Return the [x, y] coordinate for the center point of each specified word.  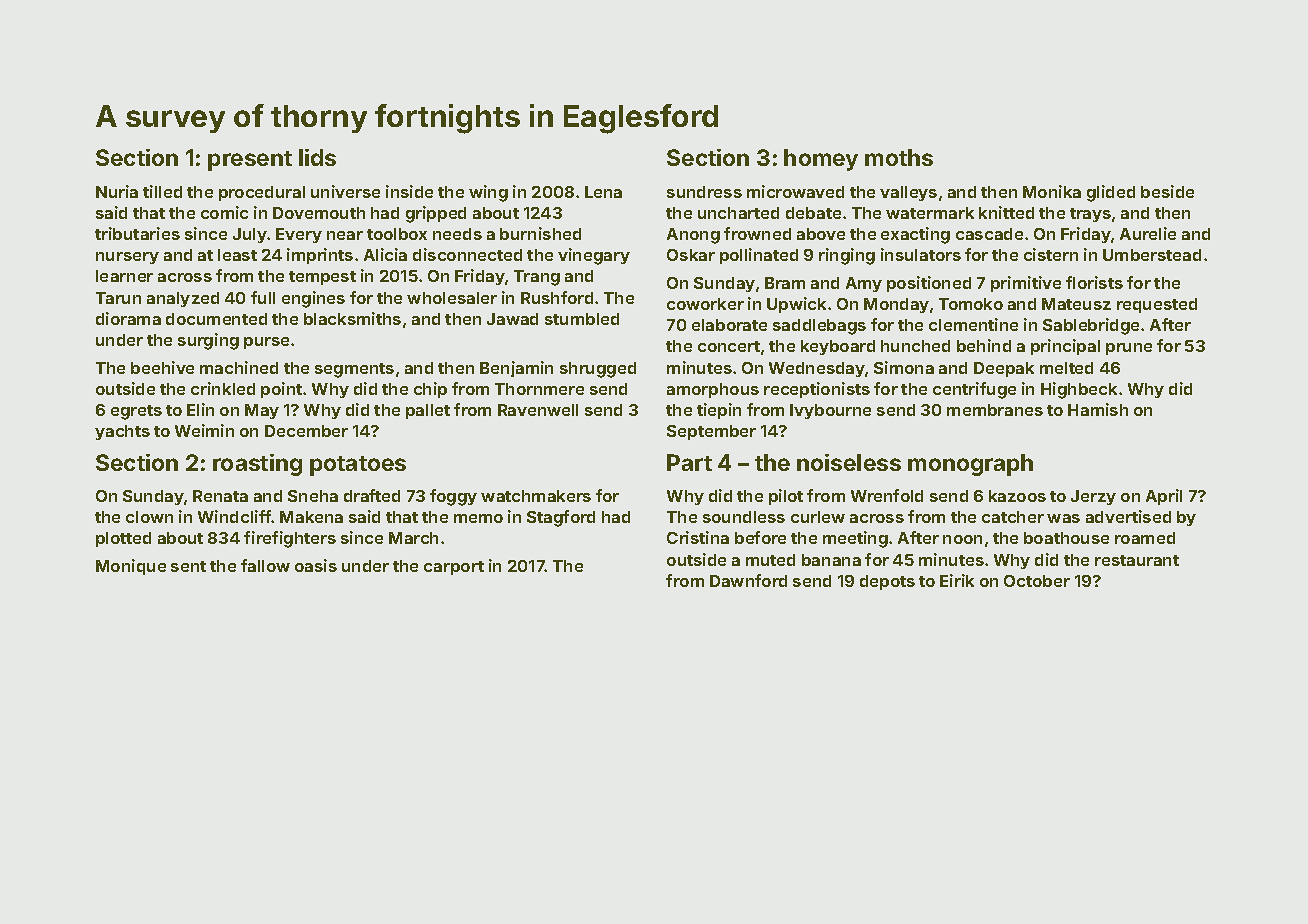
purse [266, 343]
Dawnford [748, 580]
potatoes [358, 466]
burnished [540, 233]
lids [317, 157]
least [237, 255]
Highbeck [1079, 390]
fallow [265, 565]
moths [899, 157]
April [1164, 497]
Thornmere [539, 389]
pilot [786, 497]
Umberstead [1152, 255]
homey [821, 160]
